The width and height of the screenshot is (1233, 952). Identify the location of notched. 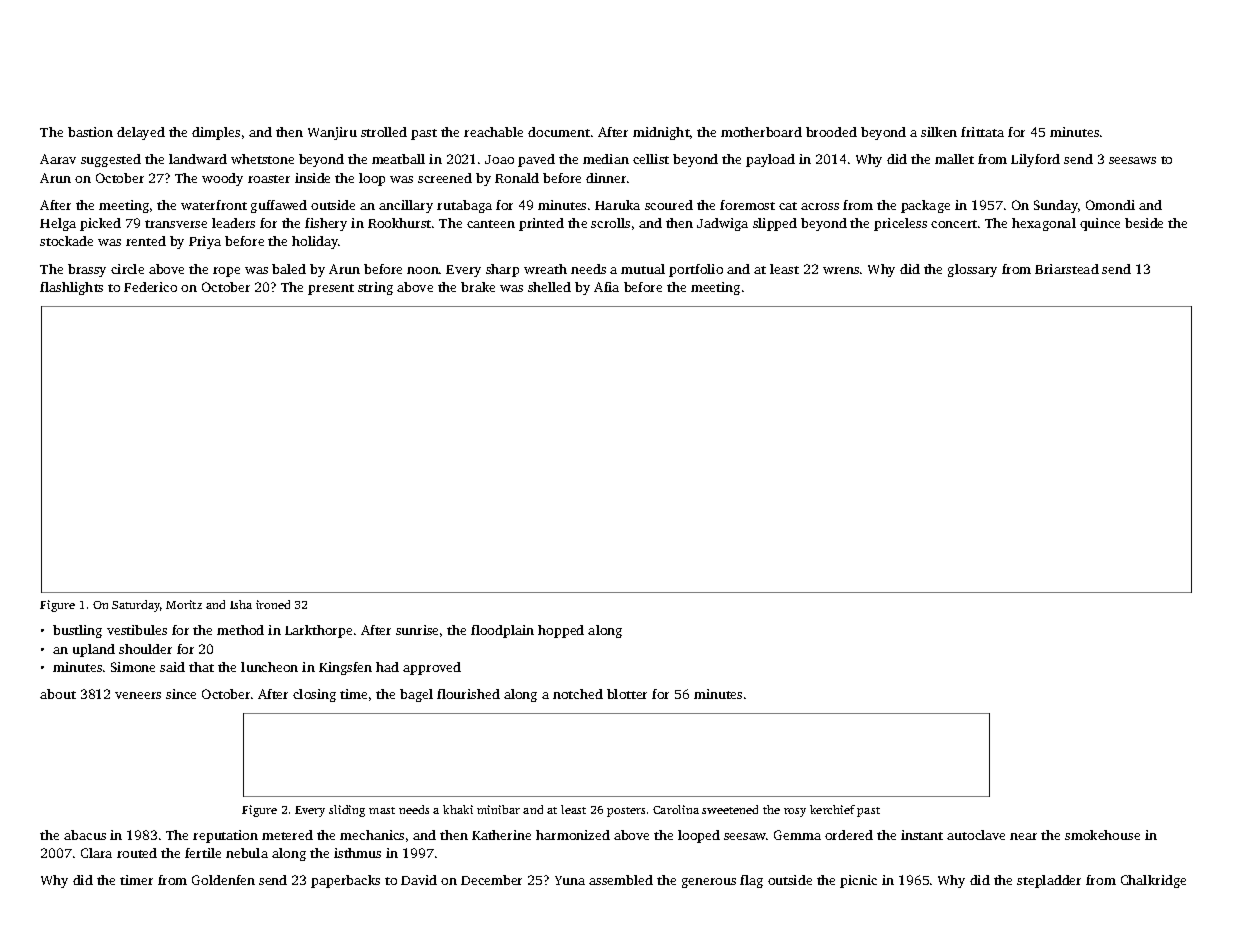
(578, 694).
